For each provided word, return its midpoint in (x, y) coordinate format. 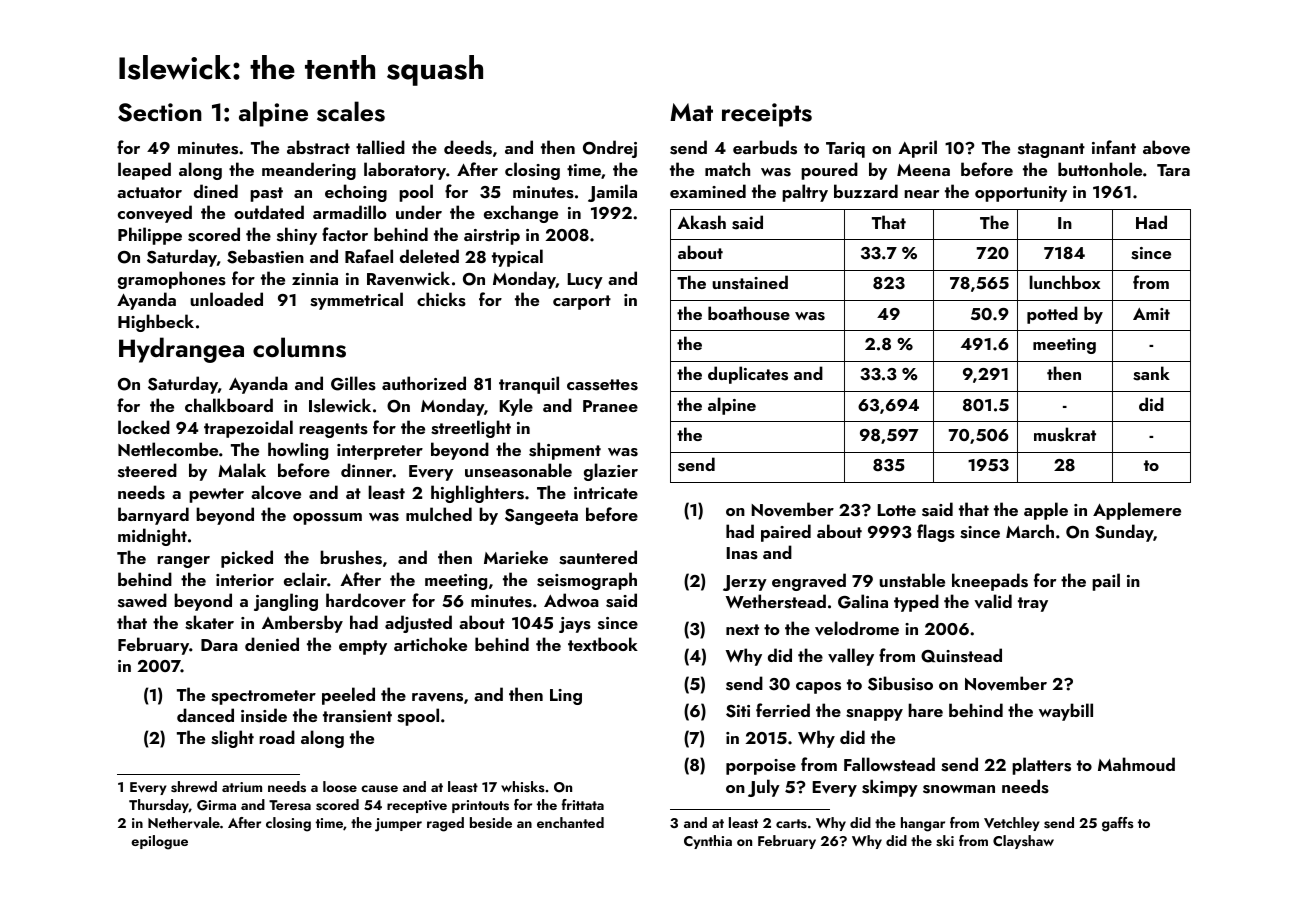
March (1030, 531)
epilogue (159, 842)
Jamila (612, 193)
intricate (606, 493)
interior (245, 580)
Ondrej (610, 149)
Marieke (516, 557)
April (917, 149)
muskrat (1065, 434)
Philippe (150, 236)
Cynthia (708, 842)
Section (160, 112)
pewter (216, 495)
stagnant (1051, 150)
